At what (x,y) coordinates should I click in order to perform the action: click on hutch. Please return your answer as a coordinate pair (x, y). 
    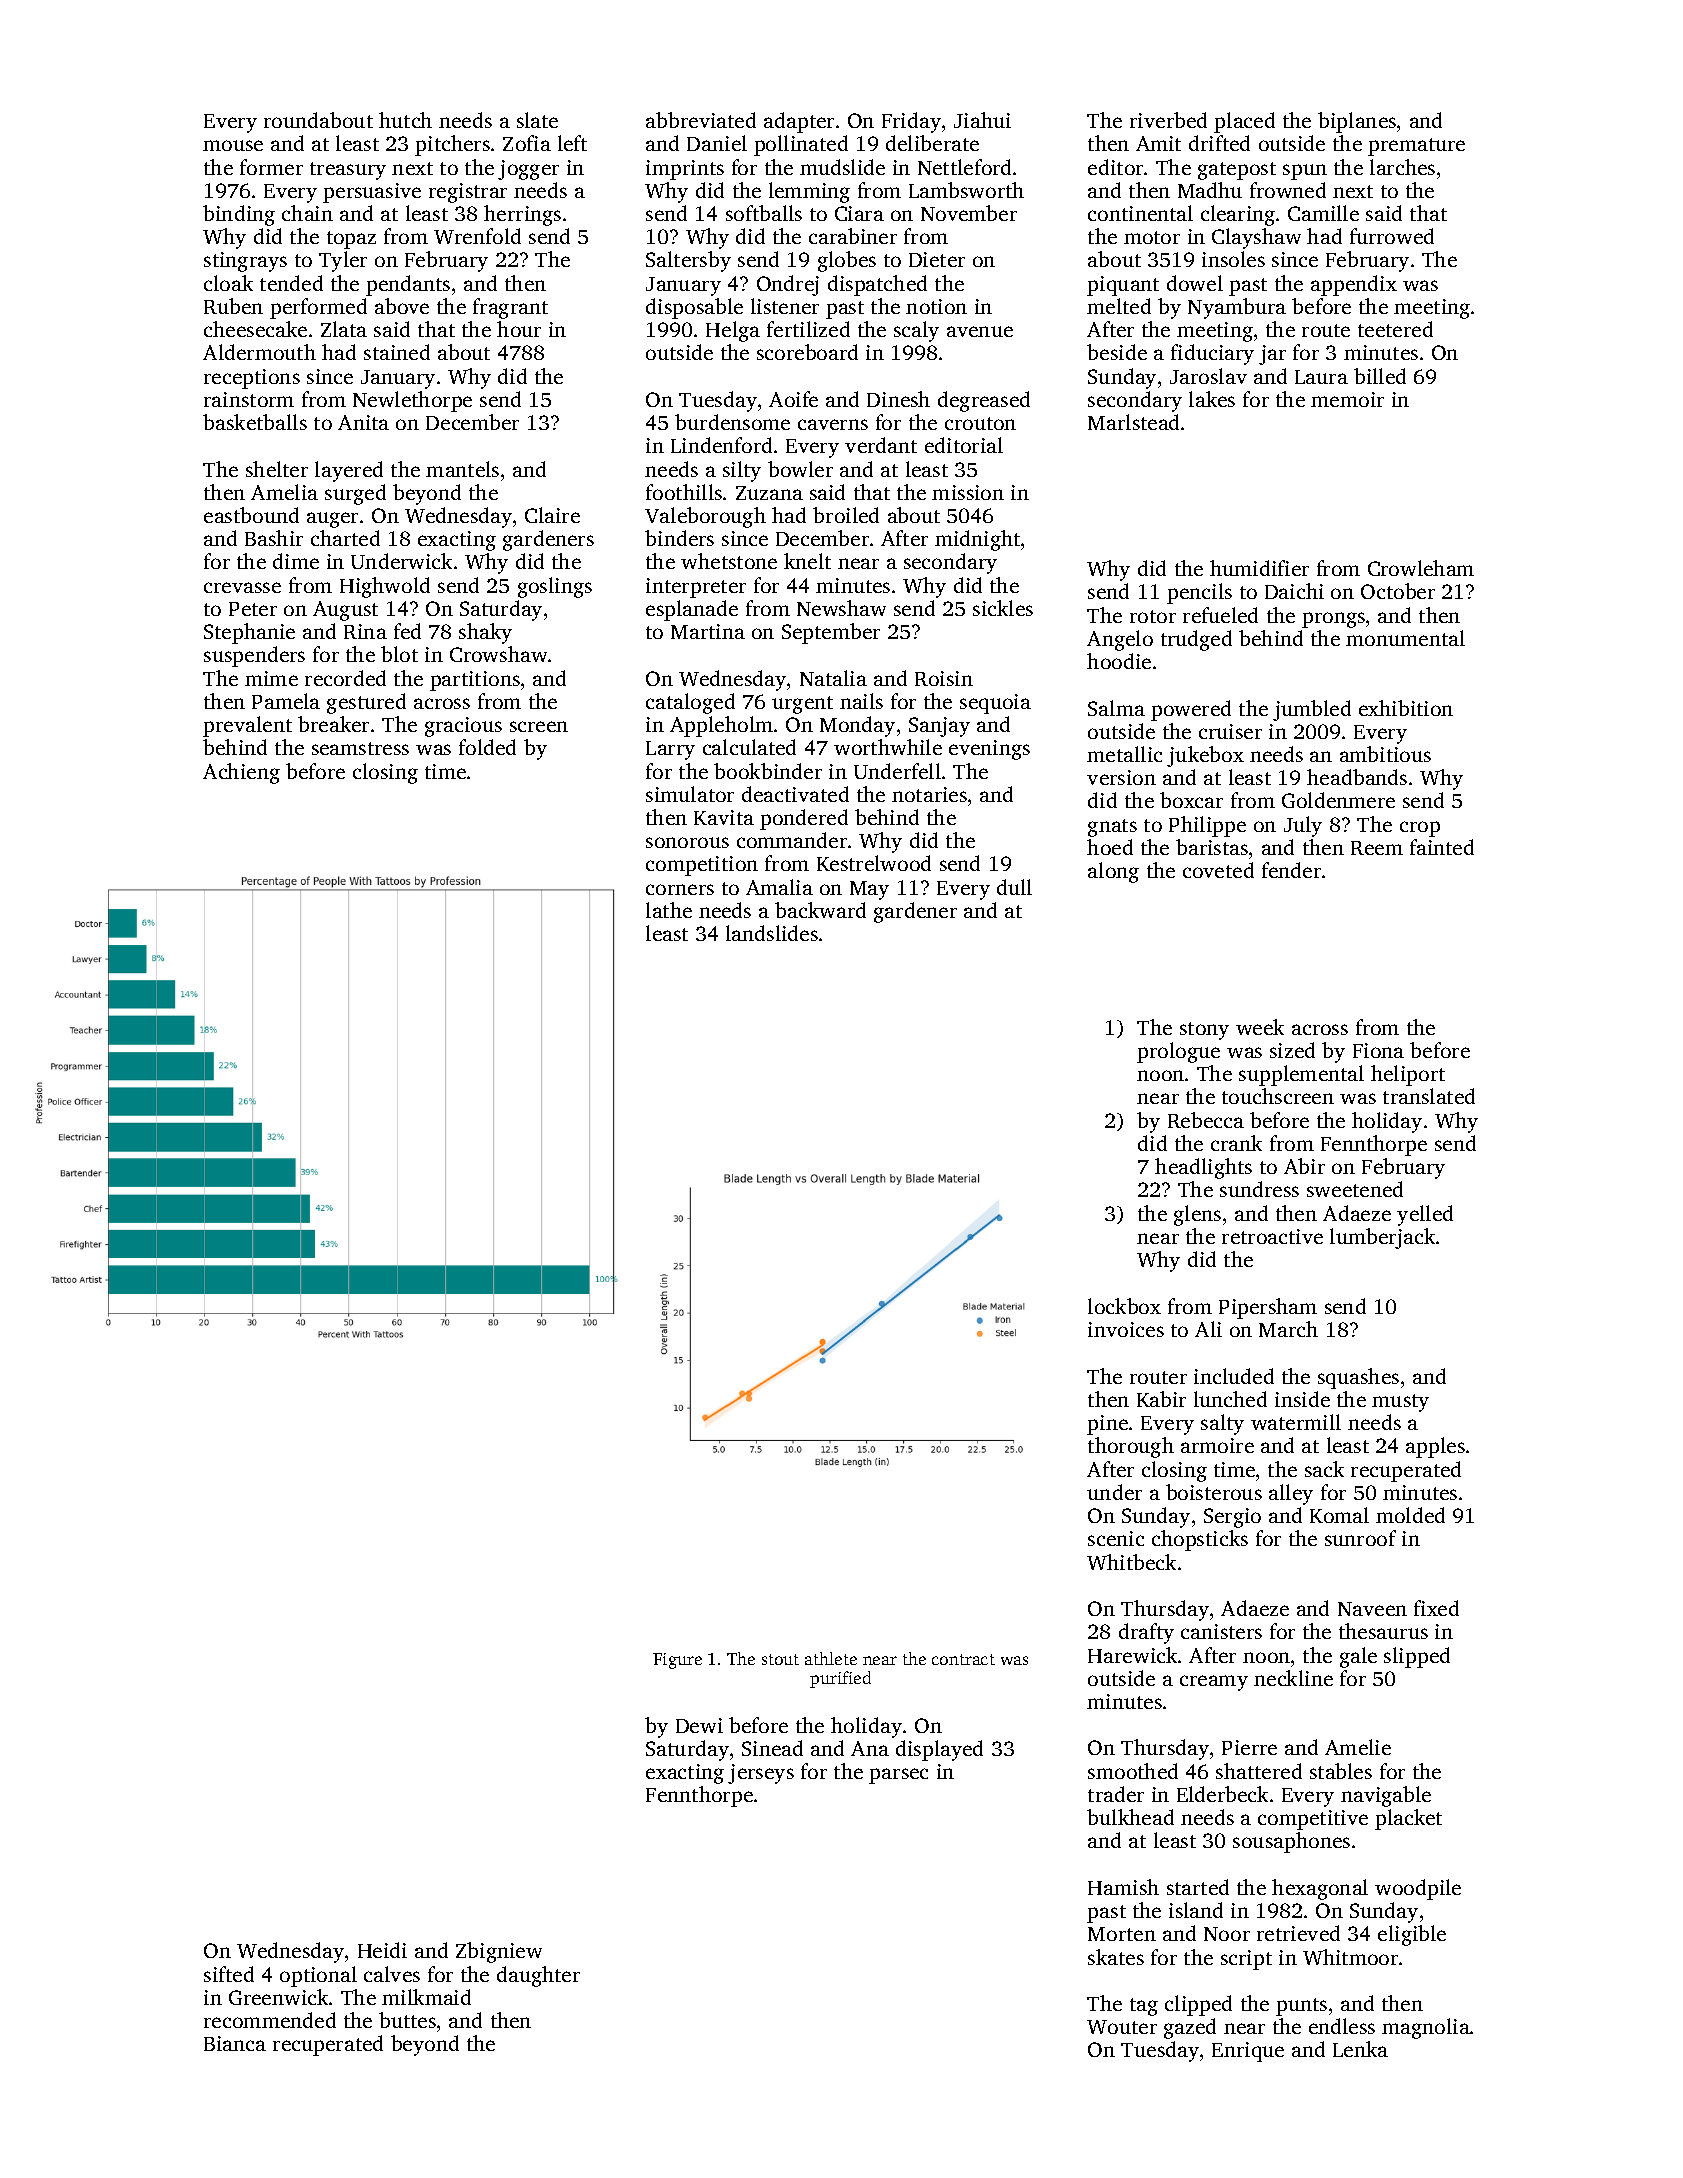
    Looking at the image, I should click on (405, 120).
